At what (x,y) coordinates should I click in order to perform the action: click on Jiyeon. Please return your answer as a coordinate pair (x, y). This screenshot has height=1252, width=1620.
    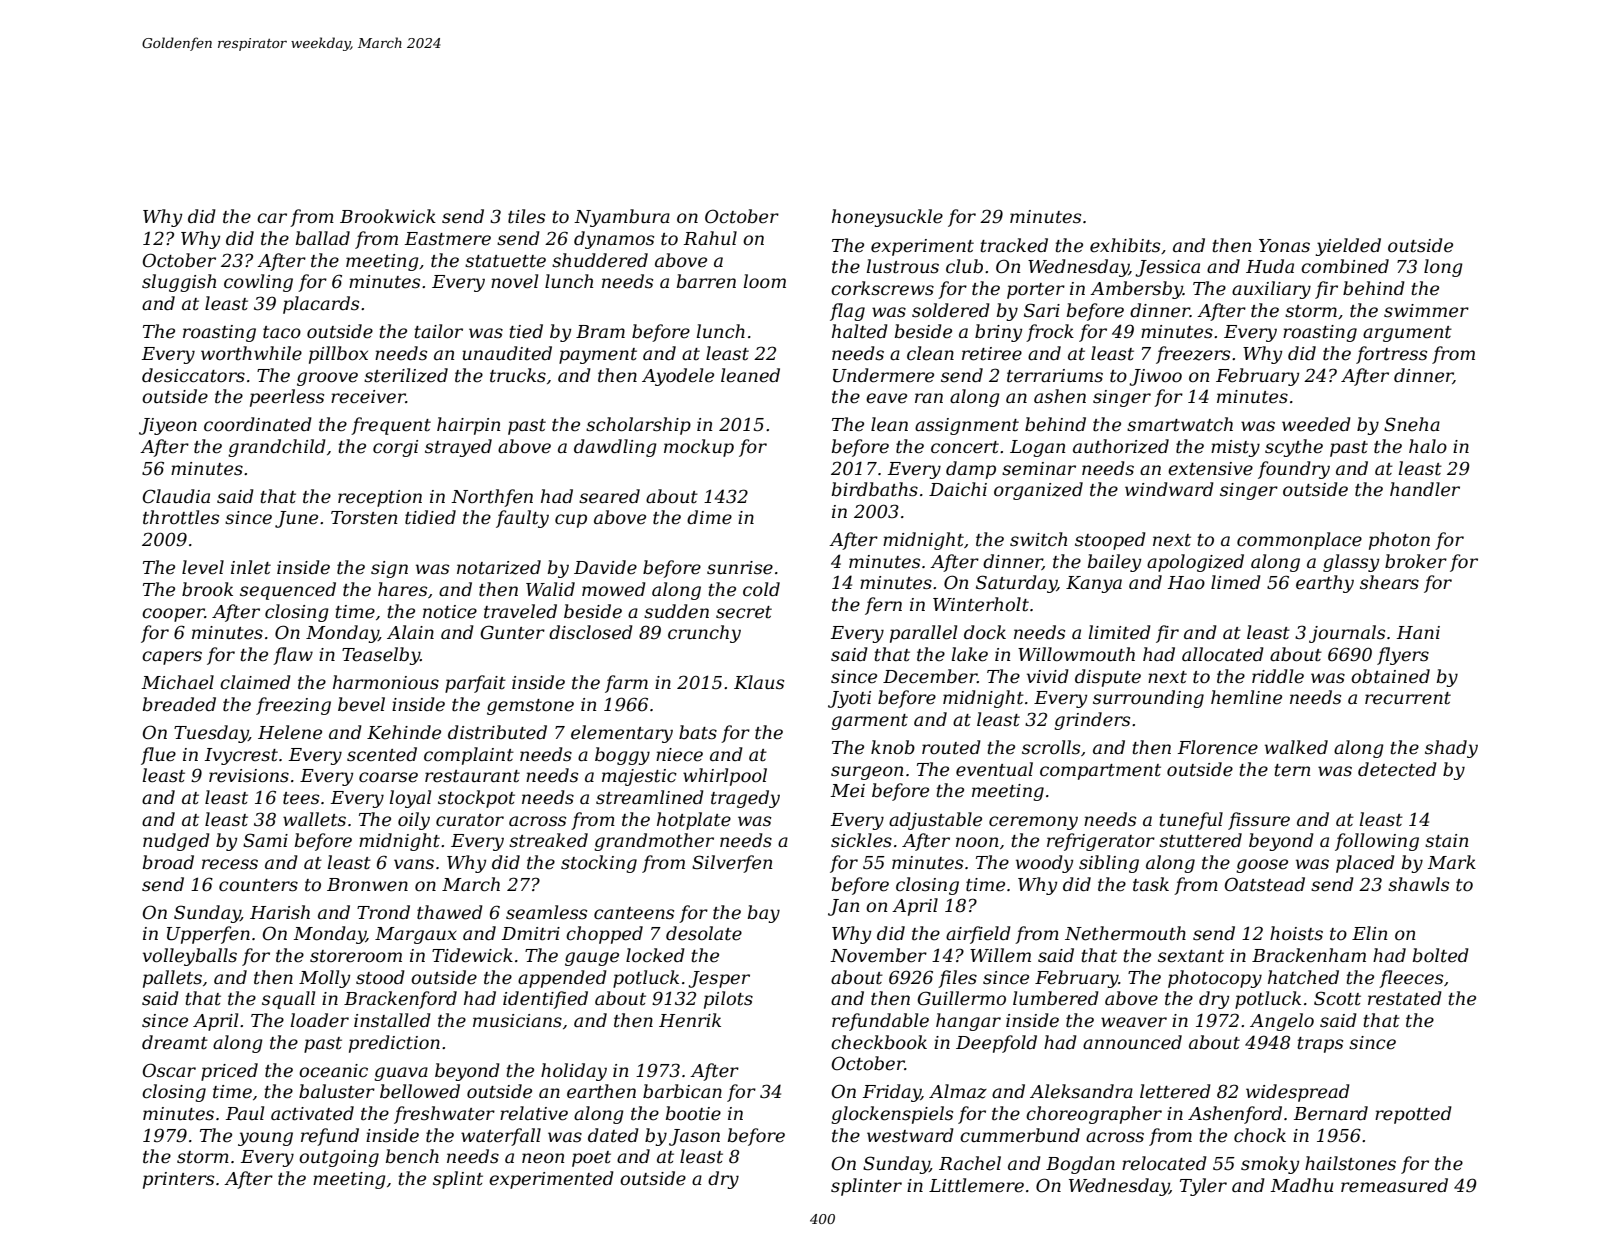
    Looking at the image, I should click on (168, 426).
